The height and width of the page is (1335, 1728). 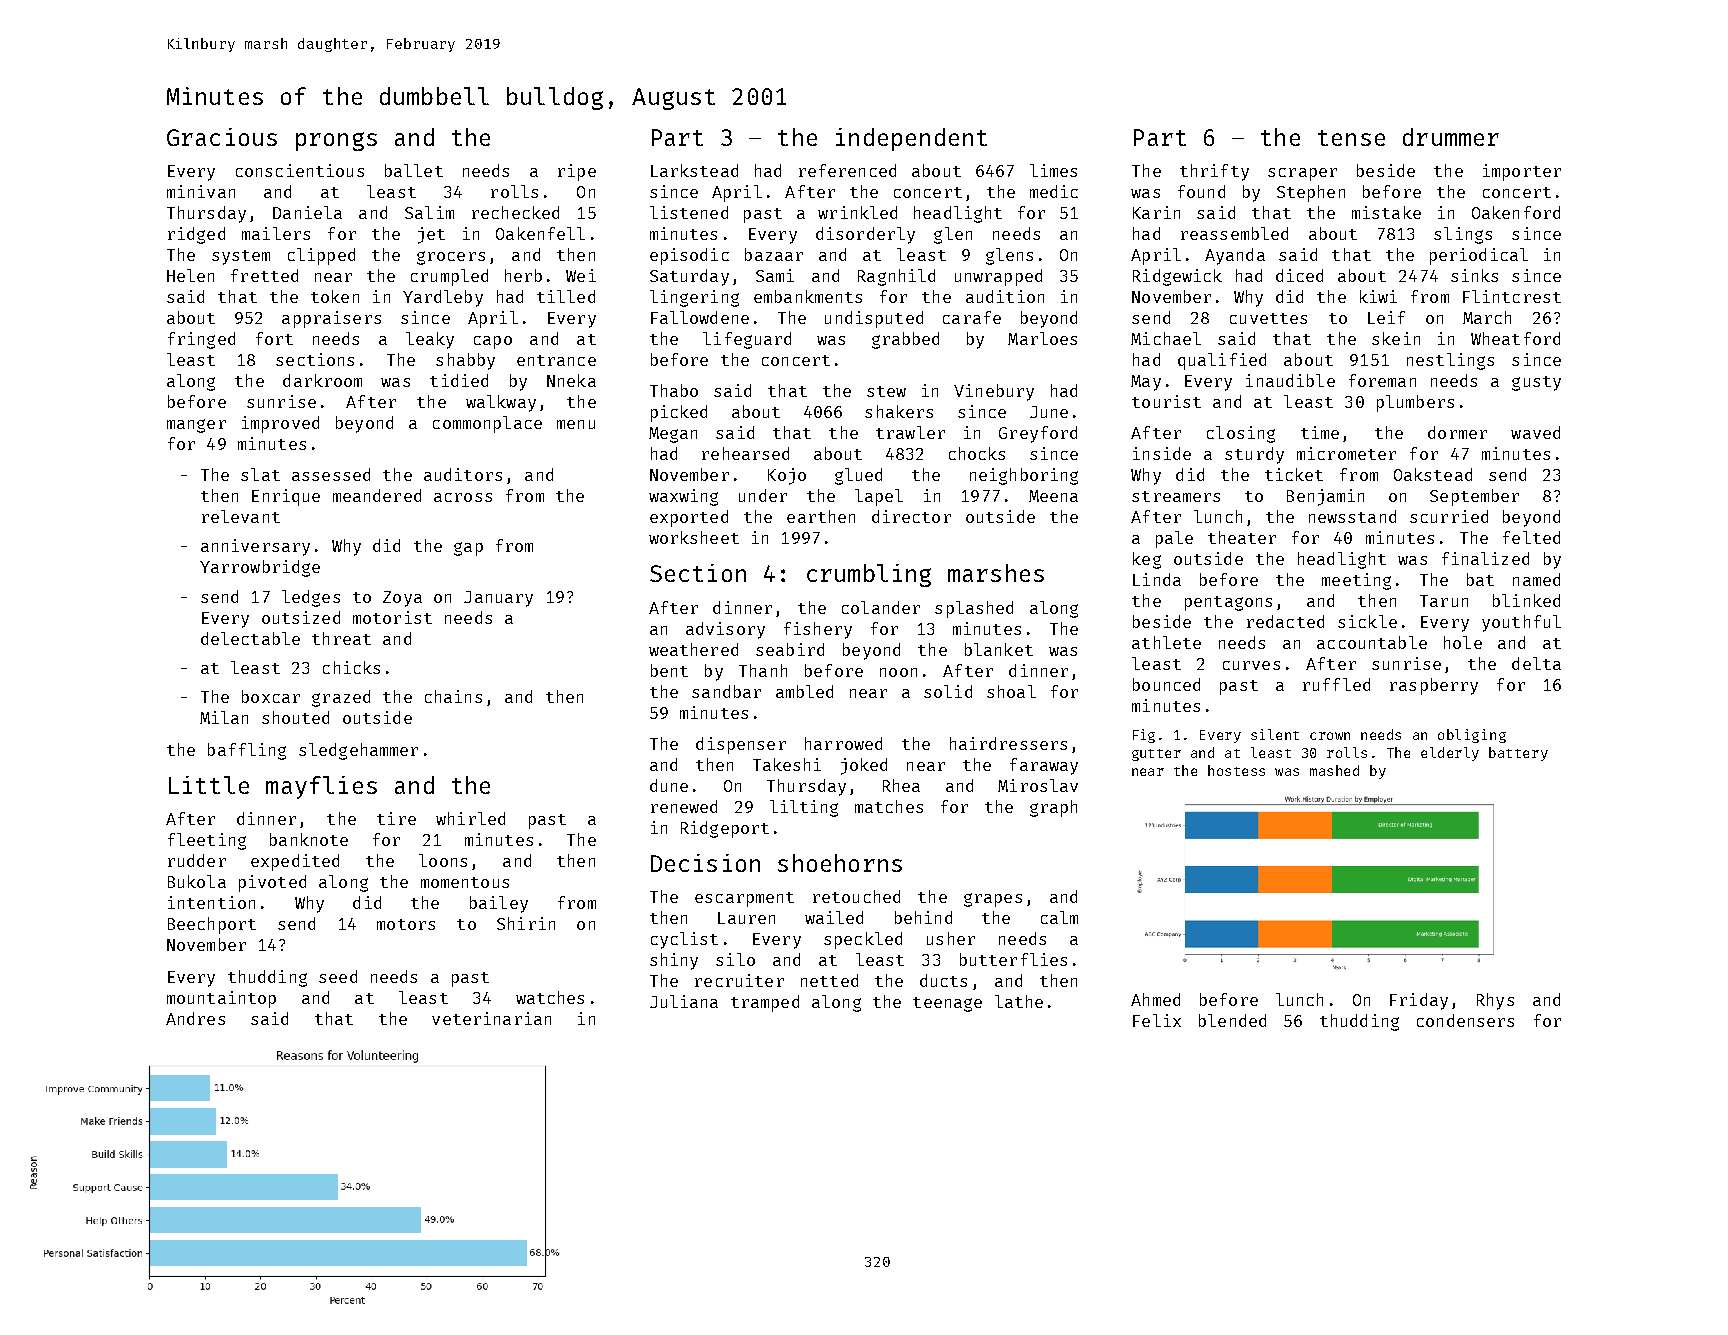 What do you see at coordinates (847, 170) in the page?
I see `referenced` at bounding box center [847, 170].
